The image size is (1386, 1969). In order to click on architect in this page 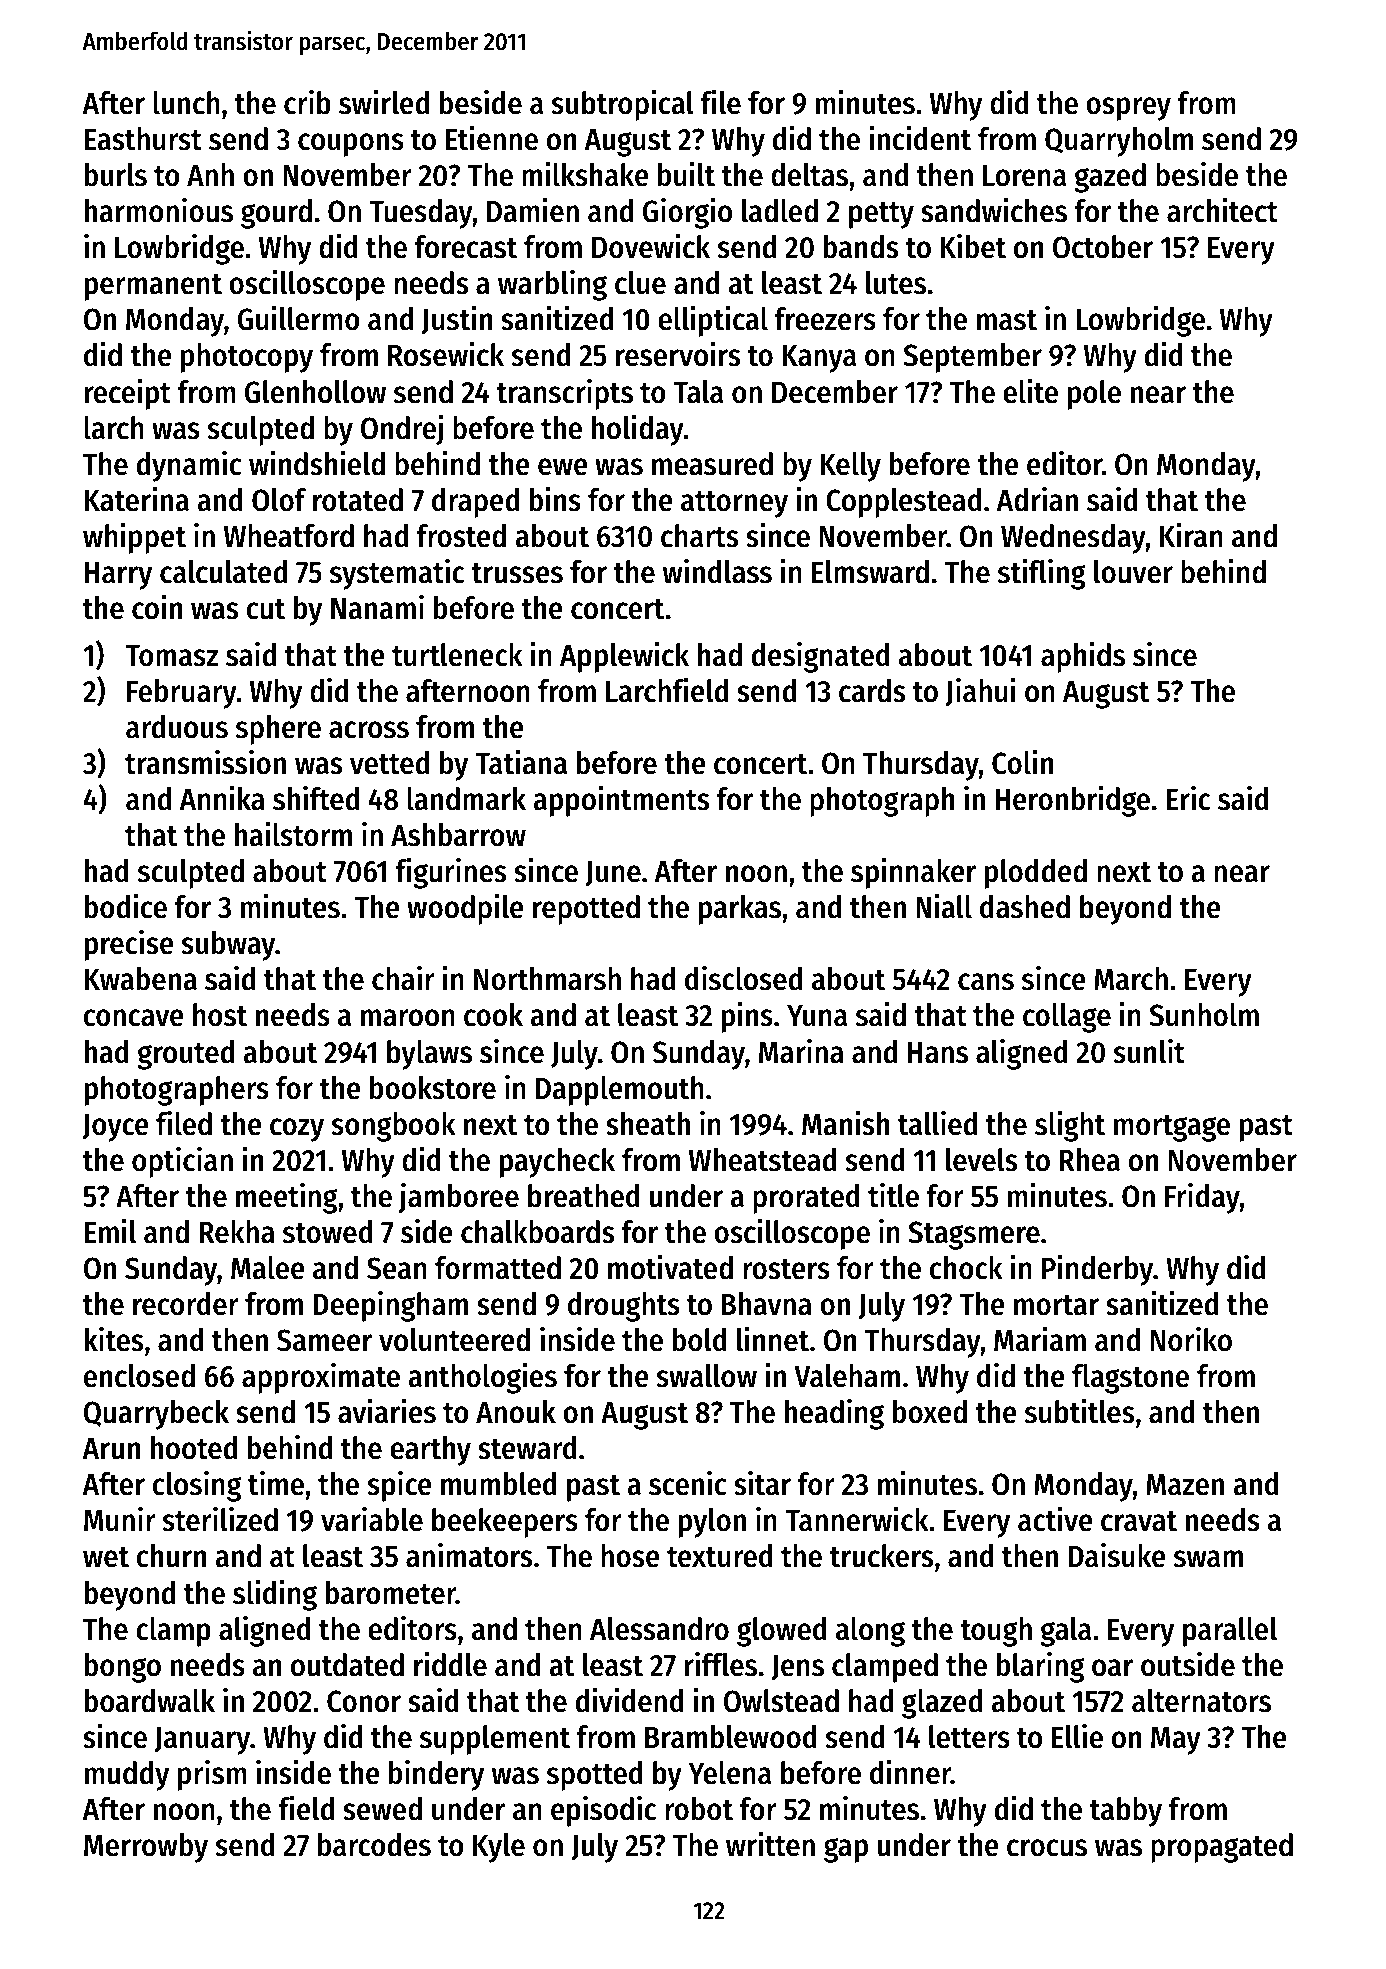, I will do `click(1222, 210)`.
